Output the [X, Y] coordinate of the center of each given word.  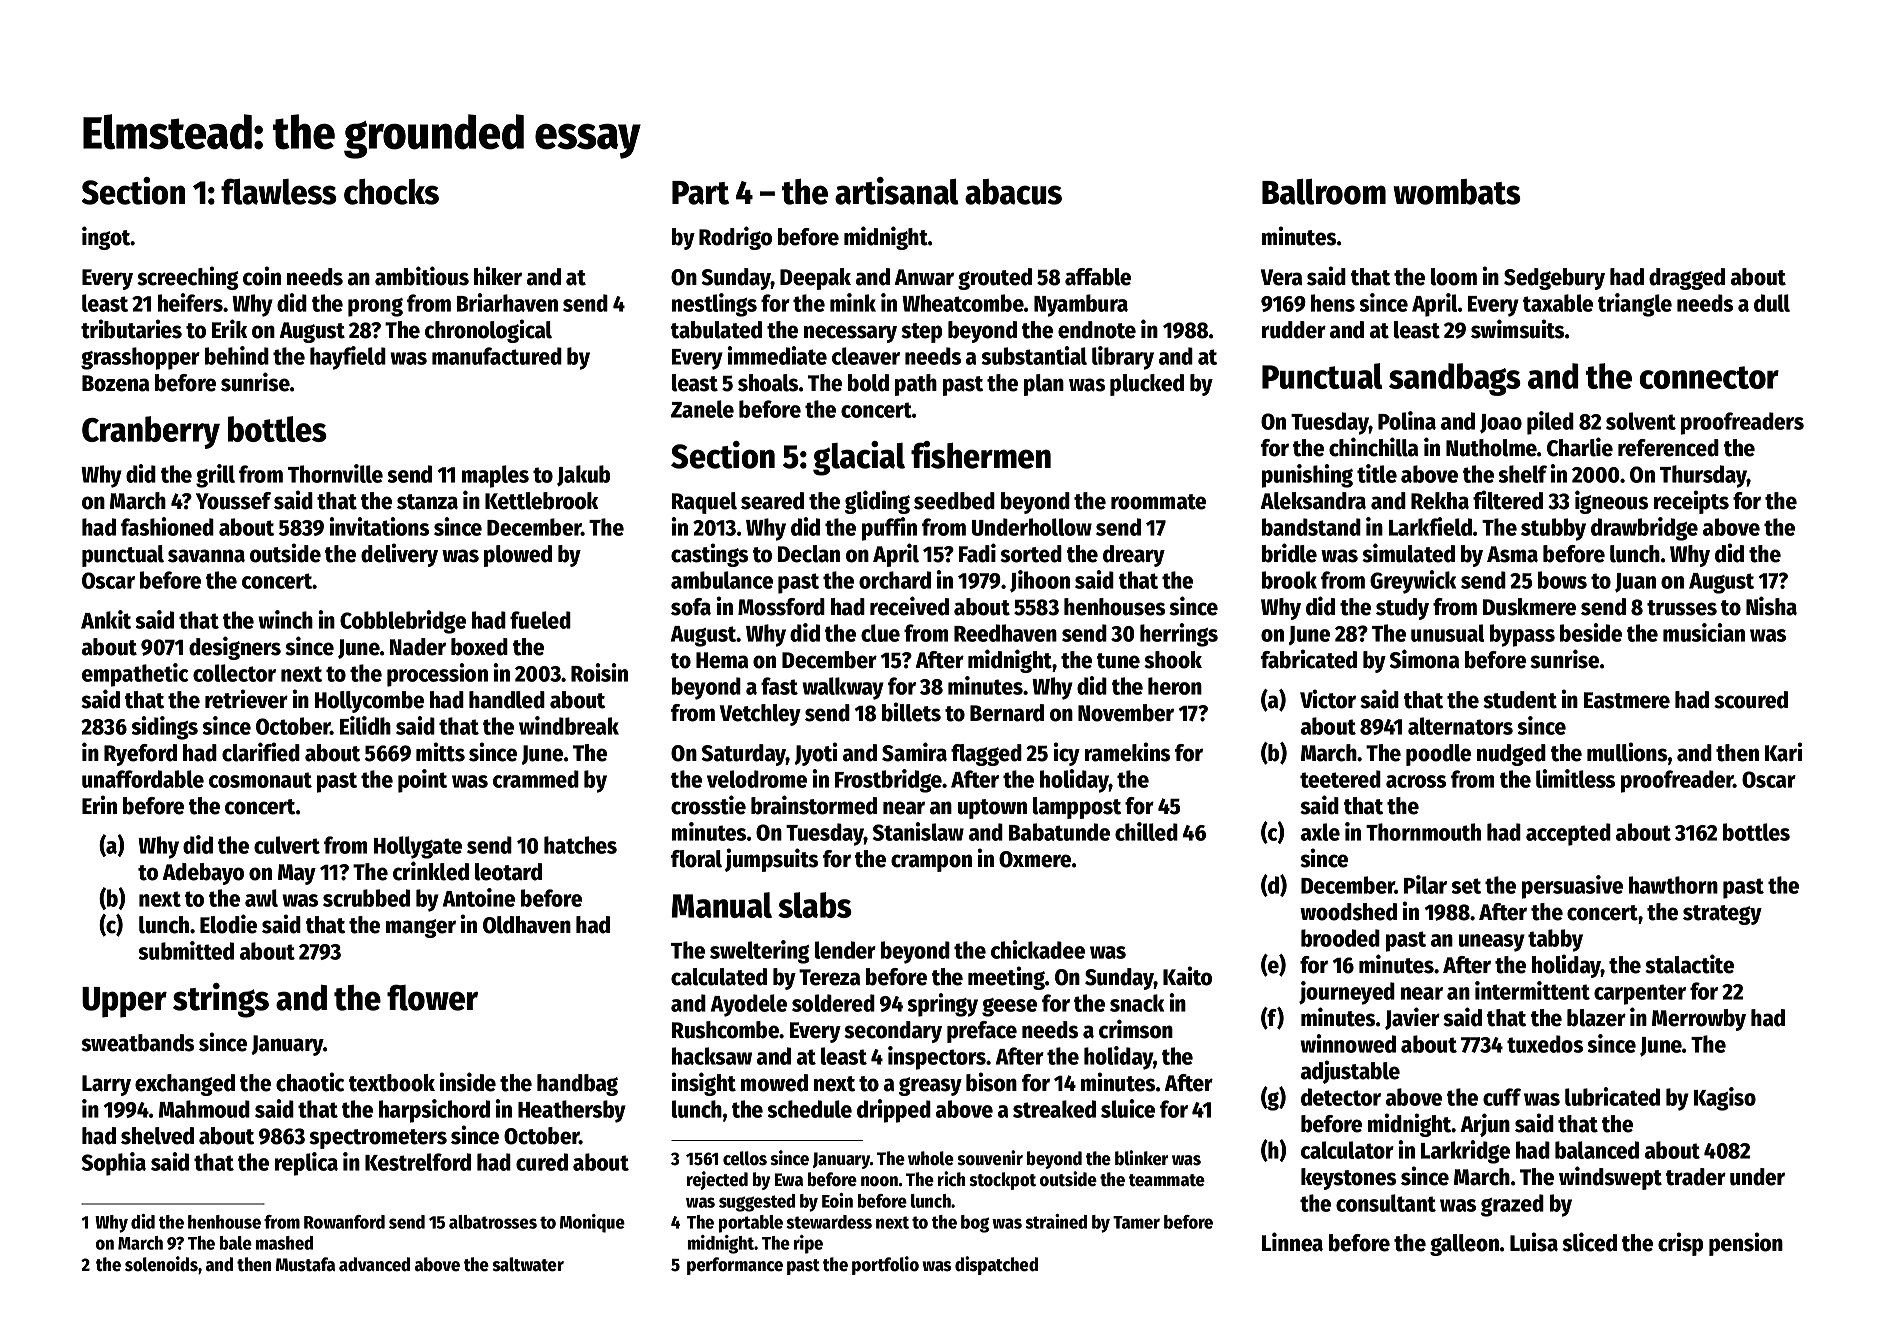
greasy [930, 1086]
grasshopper [140, 358]
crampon [931, 863]
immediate [777, 355]
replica [306, 1164]
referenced [1668, 448]
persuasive [1572, 887]
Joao [1501, 424]
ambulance [722, 580]
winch [285, 619]
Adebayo [203, 874]
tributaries [131, 329]
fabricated [1309, 659]
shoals [768, 383]
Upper [124, 1002]
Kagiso [1725, 1099]
